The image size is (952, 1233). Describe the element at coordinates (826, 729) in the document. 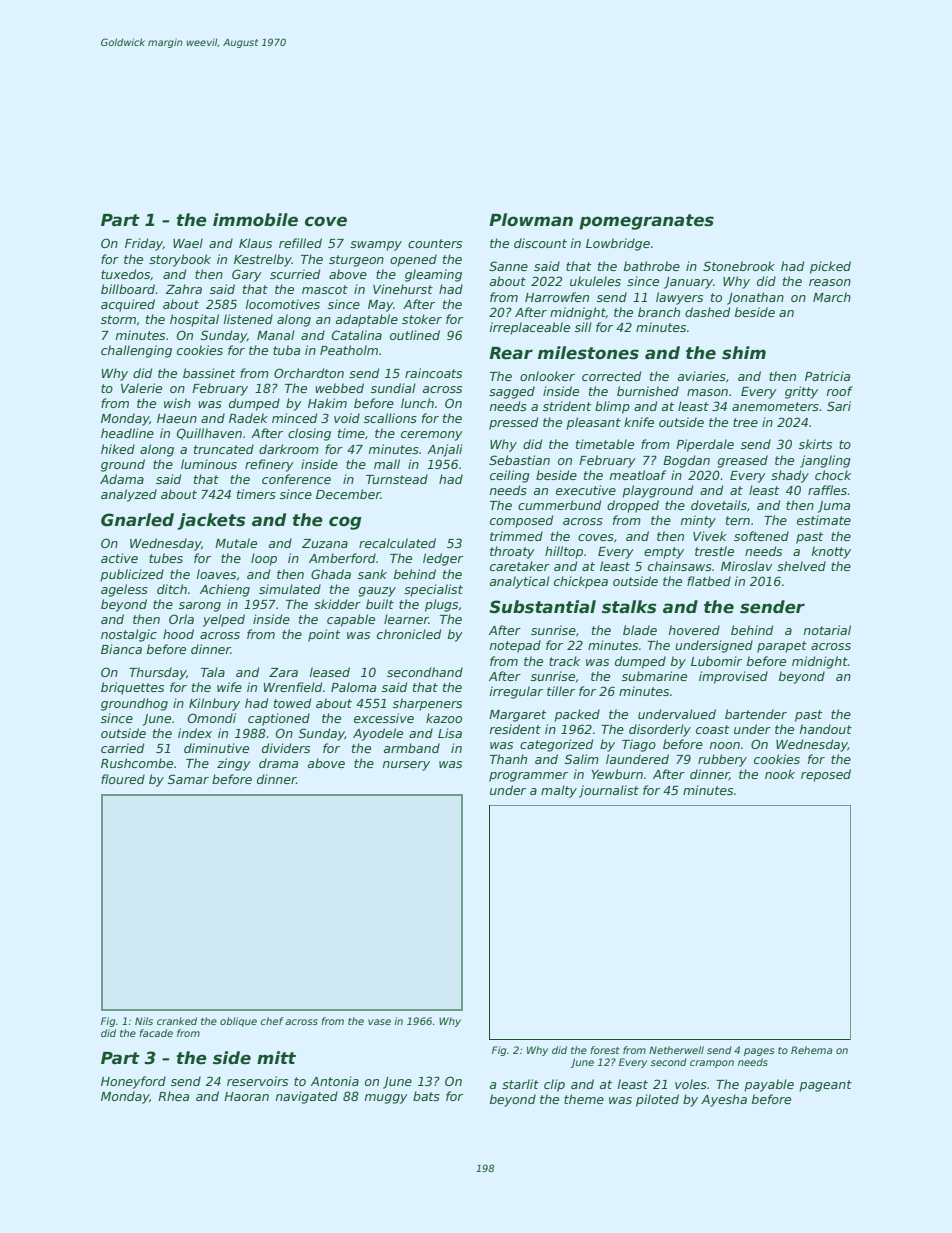

I see `handout` at that location.
